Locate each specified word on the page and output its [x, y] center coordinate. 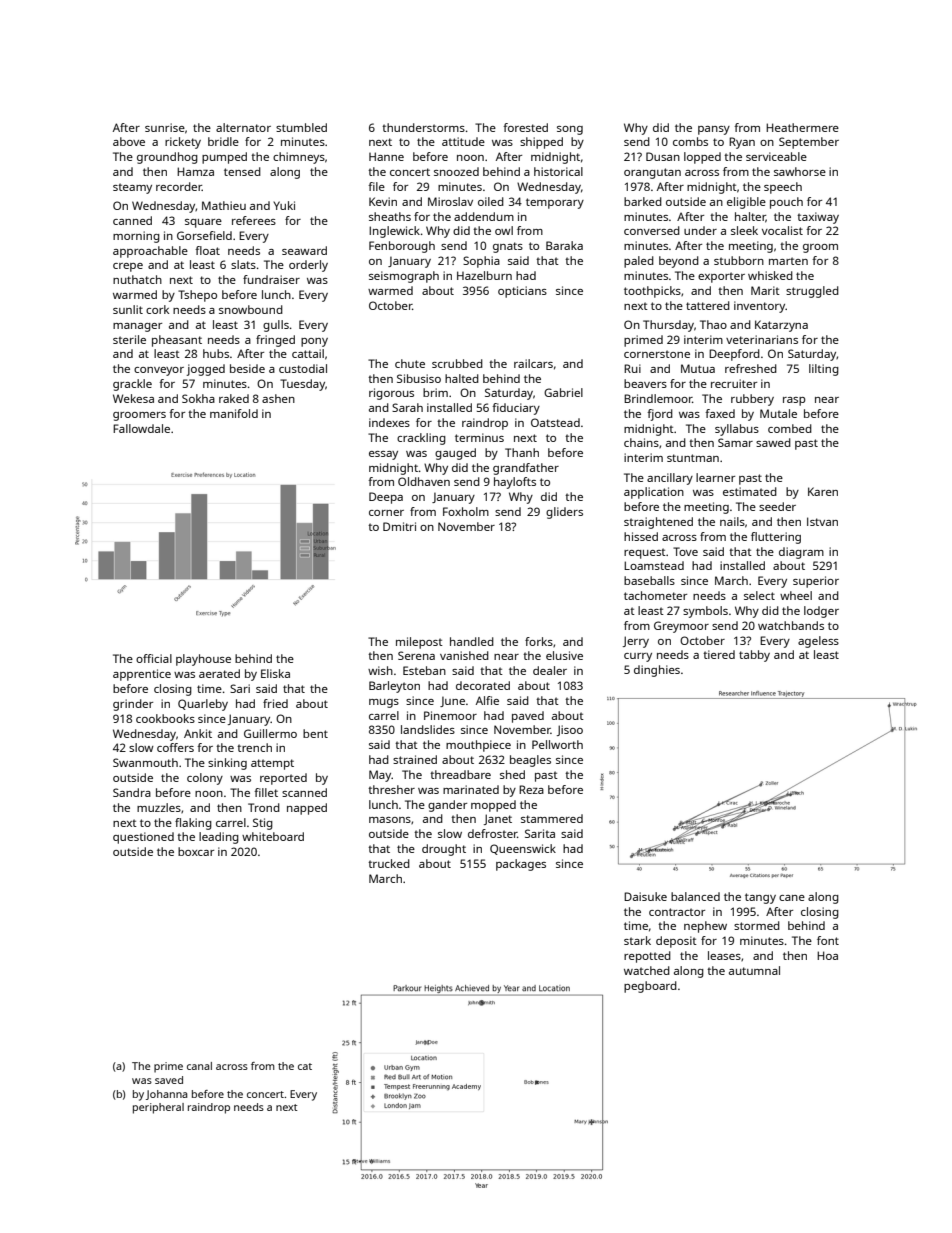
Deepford [734, 355]
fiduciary [516, 409]
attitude [463, 141]
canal [199, 1066]
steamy [132, 188]
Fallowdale [141, 428]
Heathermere [802, 127]
